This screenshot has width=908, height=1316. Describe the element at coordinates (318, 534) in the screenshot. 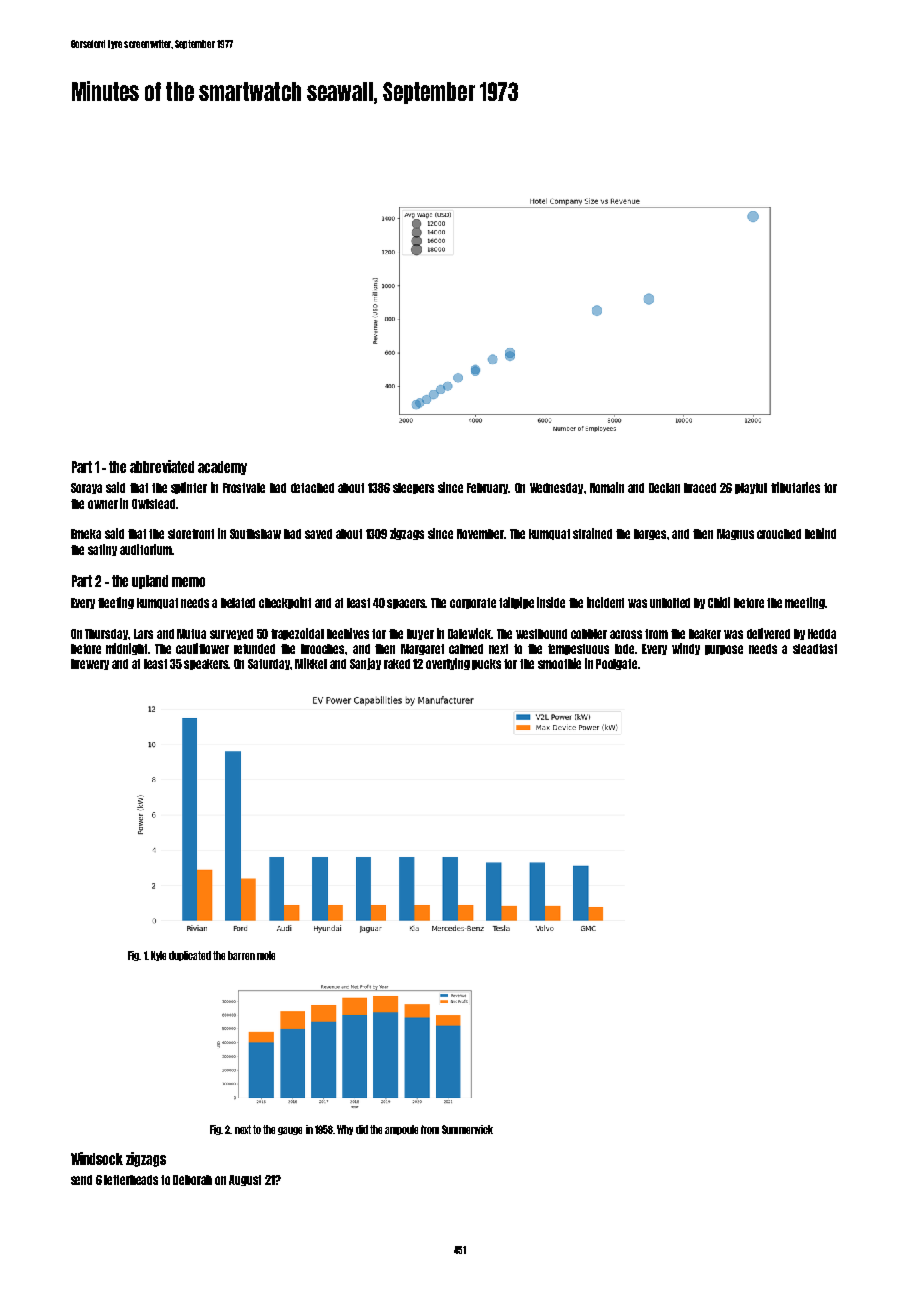

I see `saved` at that location.
